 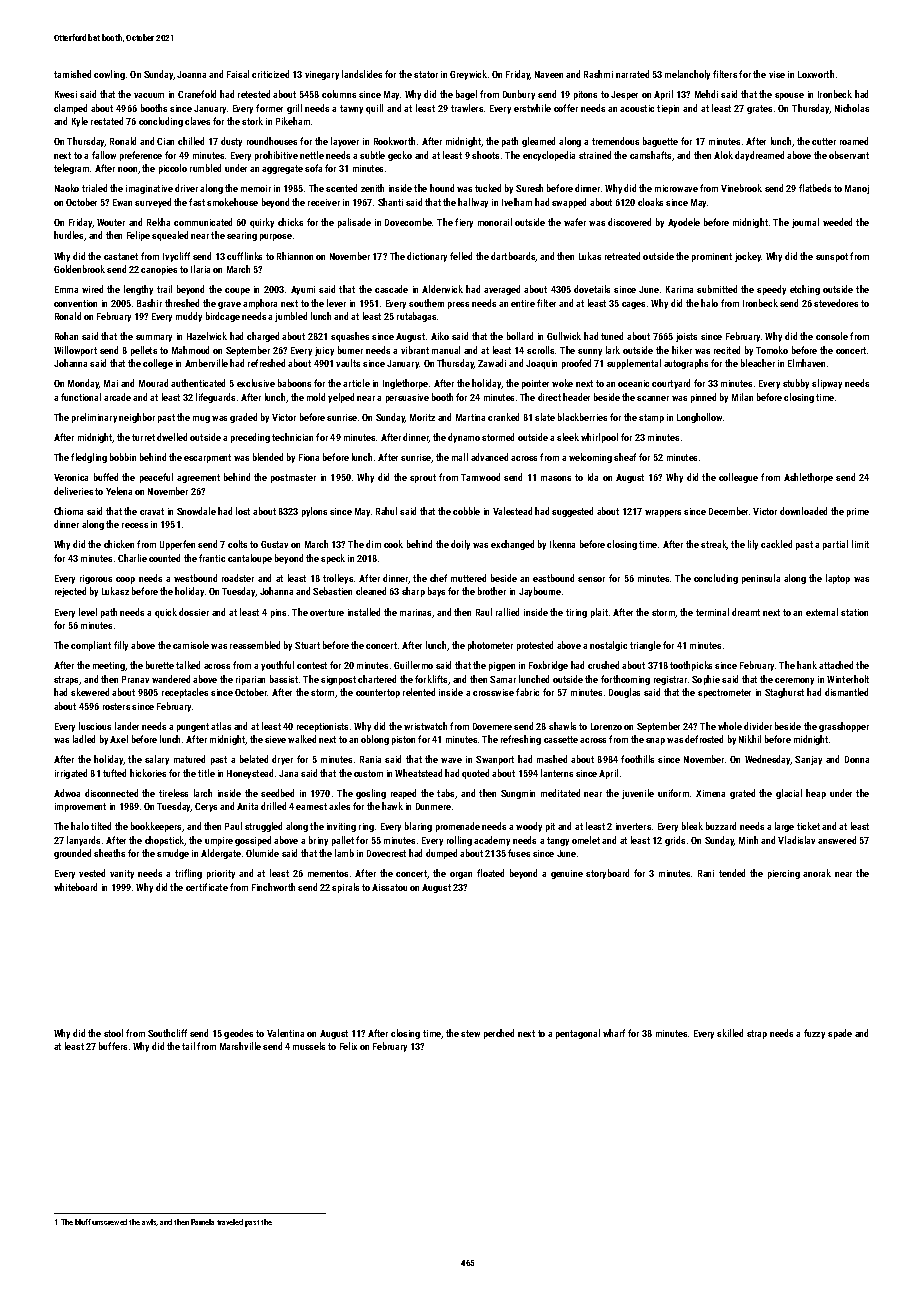 What do you see at coordinates (513, 257) in the image?
I see `dartboards` at bounding box center [513, 257].
